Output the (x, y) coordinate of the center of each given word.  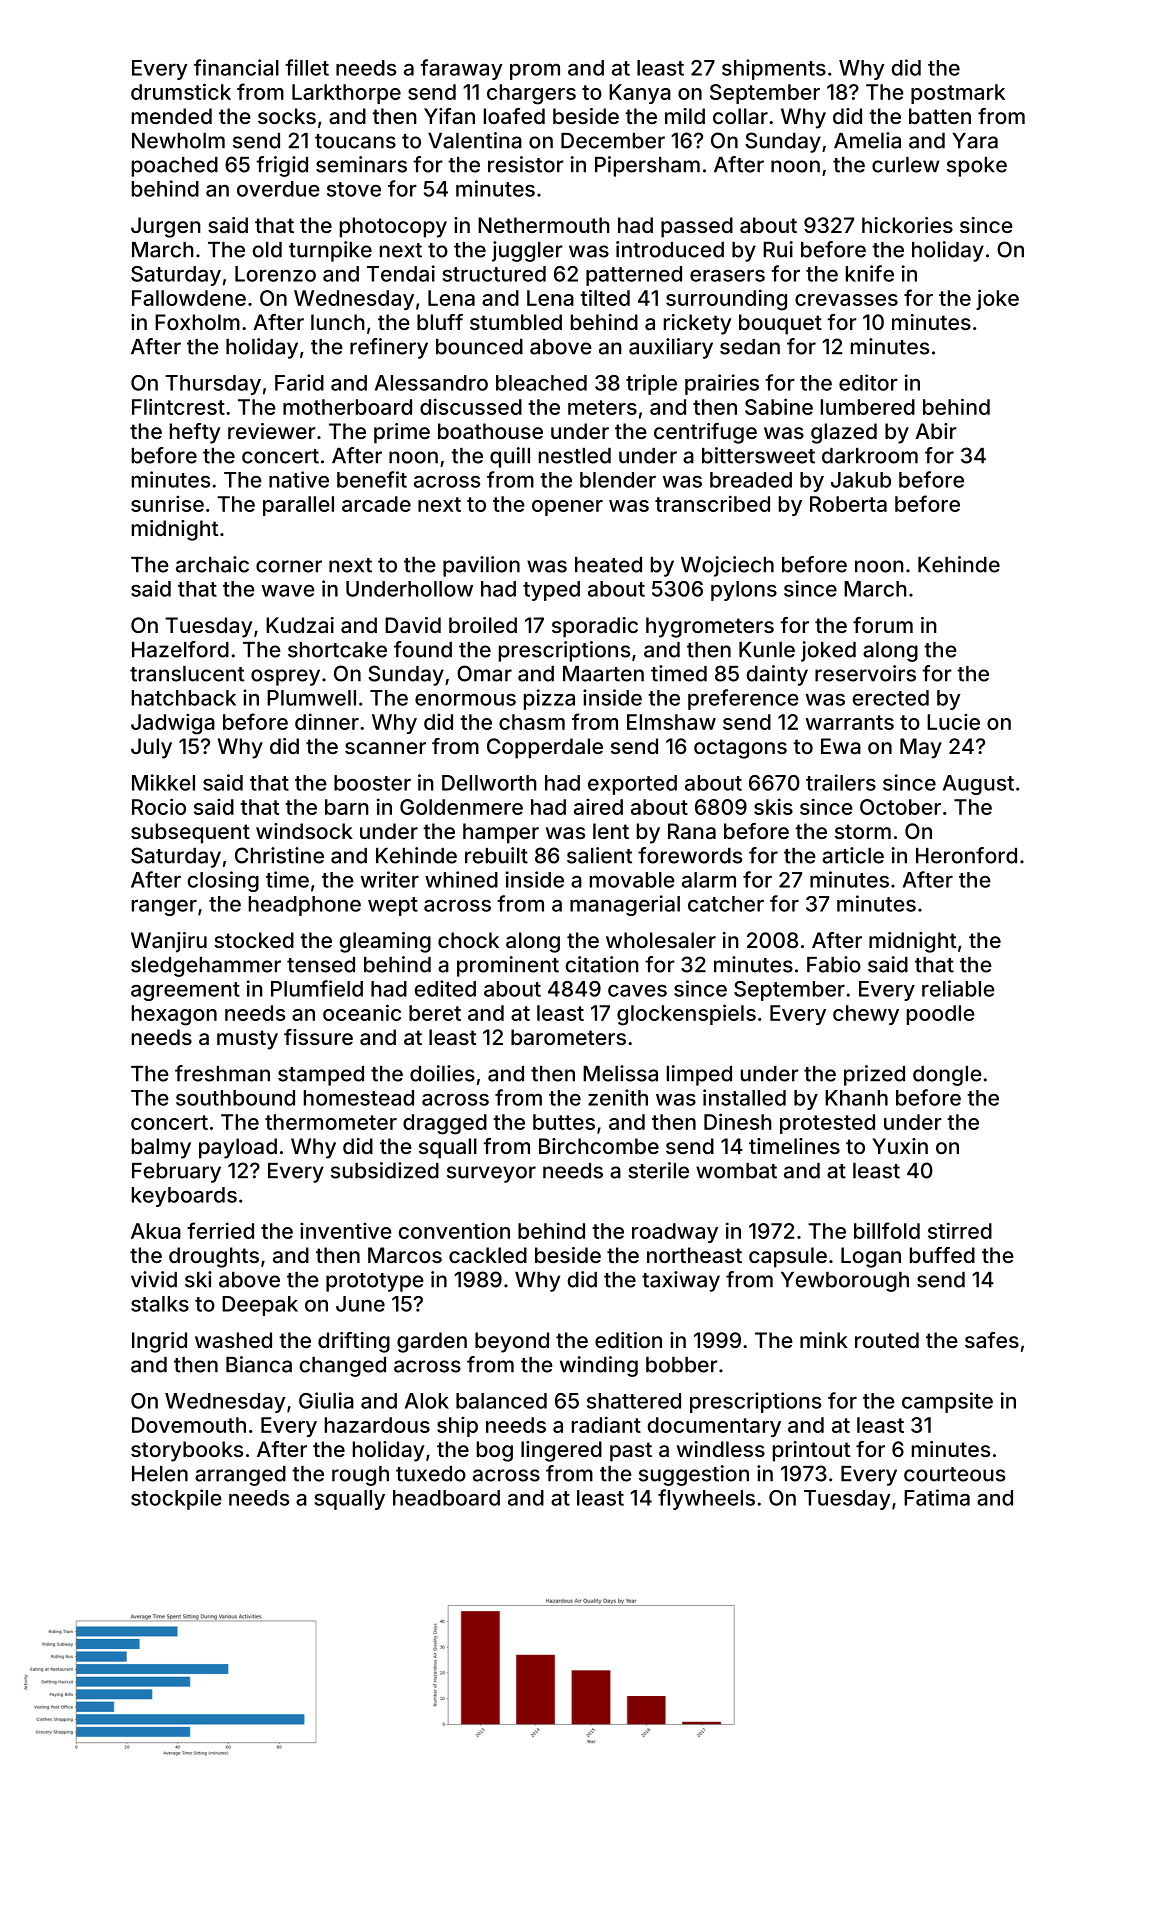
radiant (606, 1424)
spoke (977, 167)
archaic (212, 564)
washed (233, 1340)
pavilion (481, 566)
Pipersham (647, 166)
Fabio (834, 964)
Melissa (620, 1073)
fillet (307, 67)
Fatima (937, 1497)
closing (223, 881)
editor (868, 382)
